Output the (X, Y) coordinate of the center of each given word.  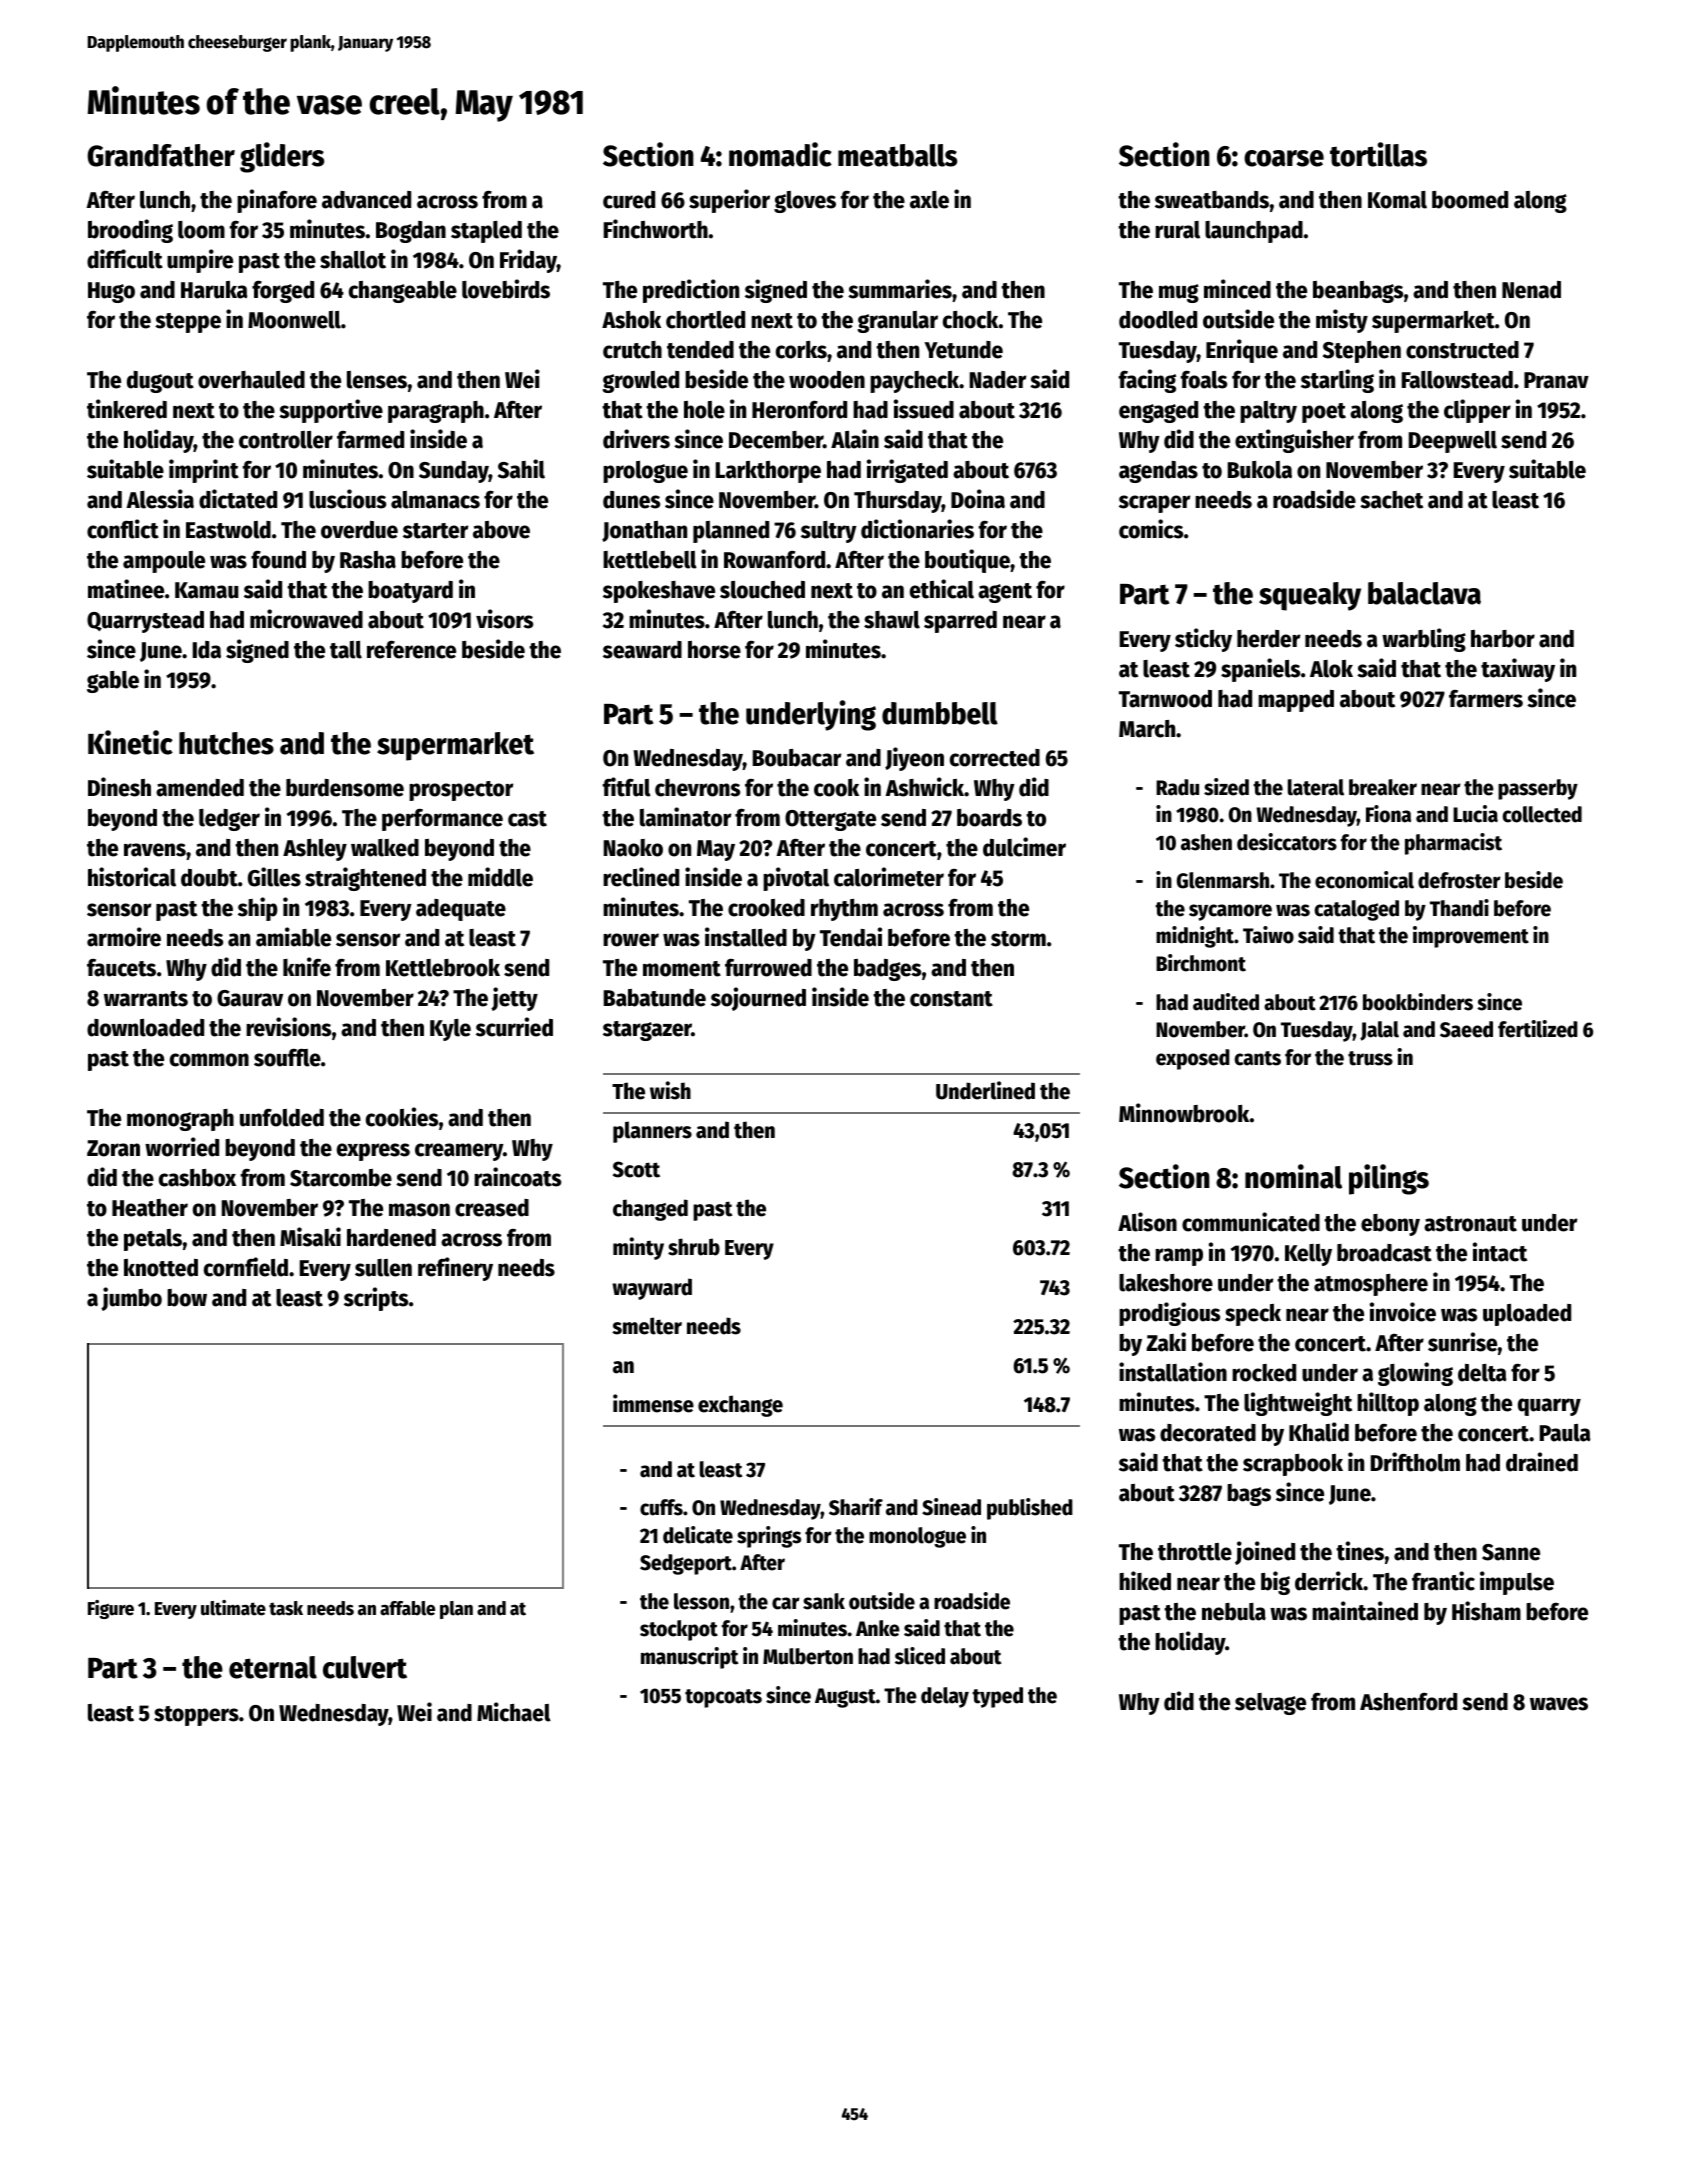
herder (1268, 639)
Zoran (113, 1148)
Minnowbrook (1184, 1113)
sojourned (758, 999)
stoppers (196, 1716)
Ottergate (830, 820)
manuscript (690, 1658)
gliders (282, 157)
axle (929, 200)
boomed (1470, 200)
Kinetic (130, 742)
